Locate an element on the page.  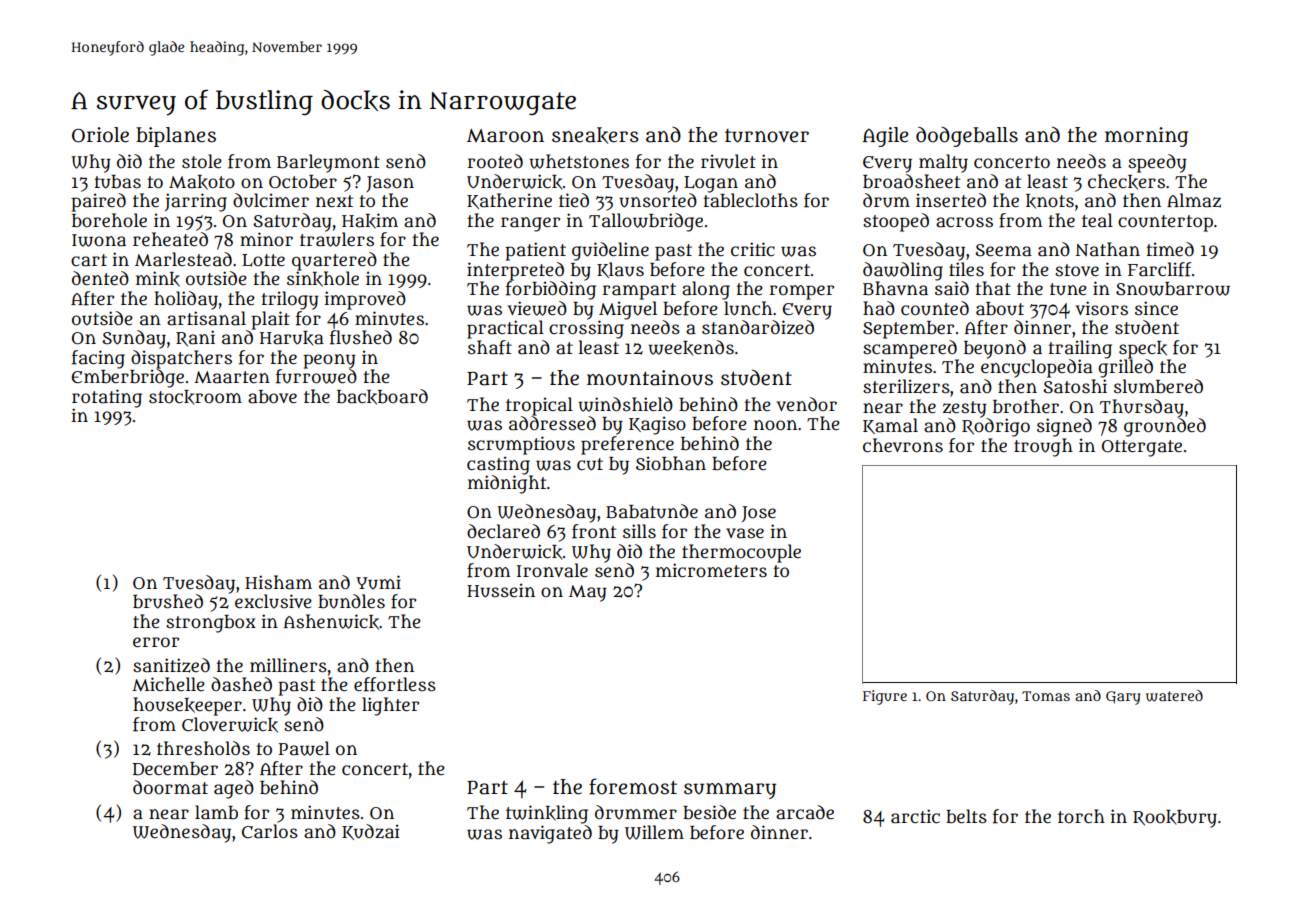
said is located at coordinates (952, 288).
